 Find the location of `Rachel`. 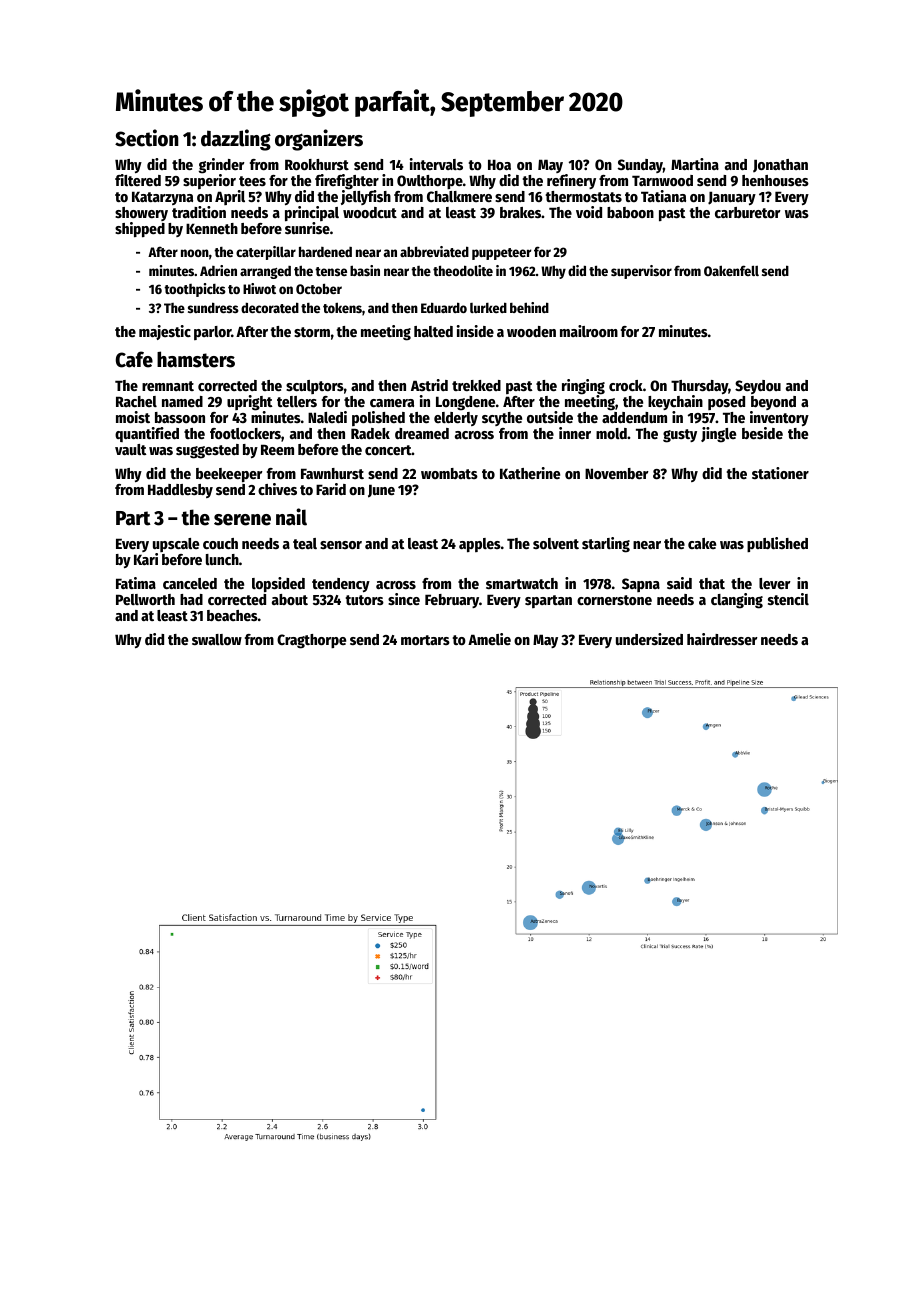

Rachel is located at coordinates (136, 401).
